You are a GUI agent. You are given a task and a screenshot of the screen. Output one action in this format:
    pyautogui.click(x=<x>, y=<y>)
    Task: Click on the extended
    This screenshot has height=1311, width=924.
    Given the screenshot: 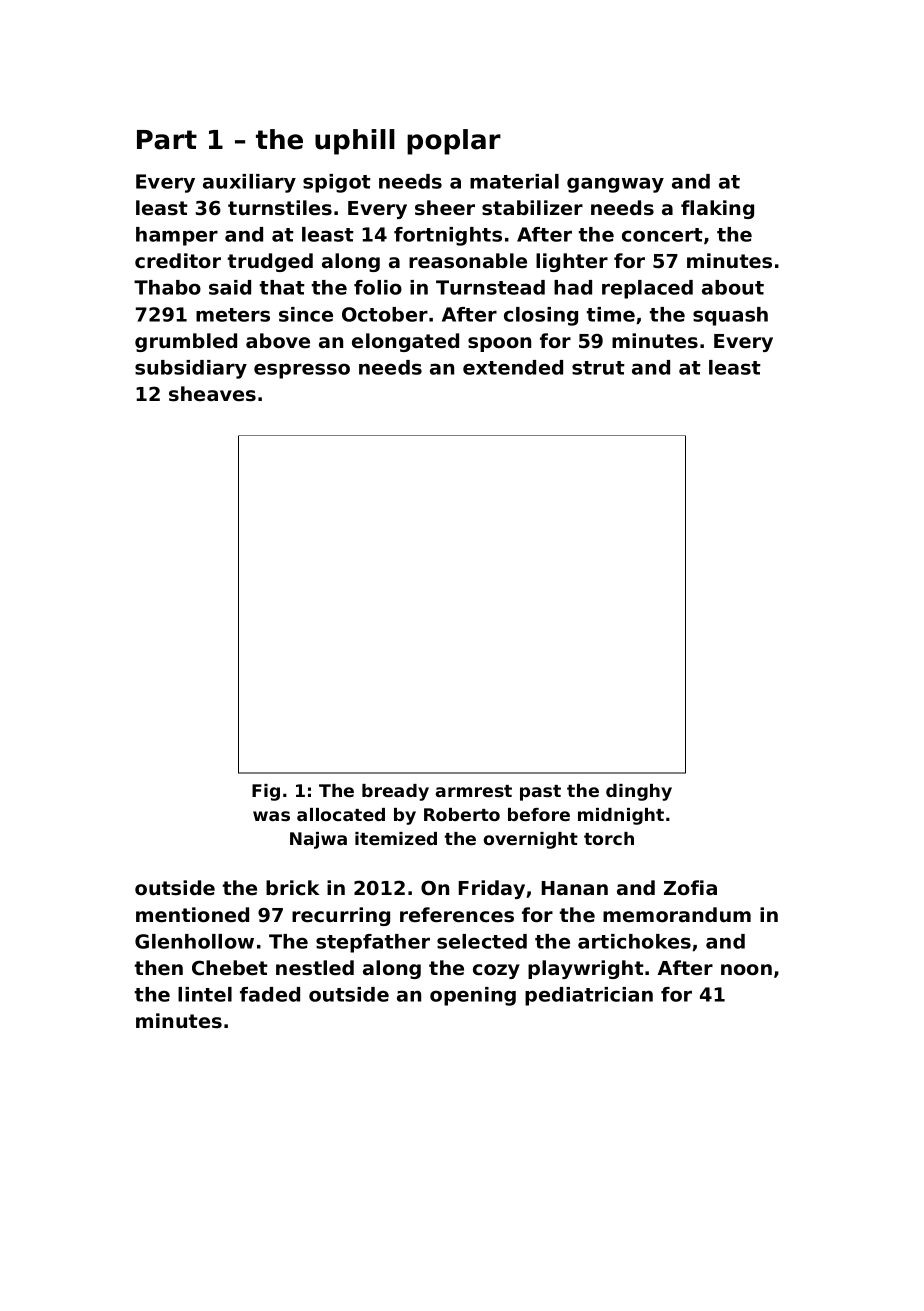 What is the action you would take?
    pyautogui.click(x=513, y=367)
